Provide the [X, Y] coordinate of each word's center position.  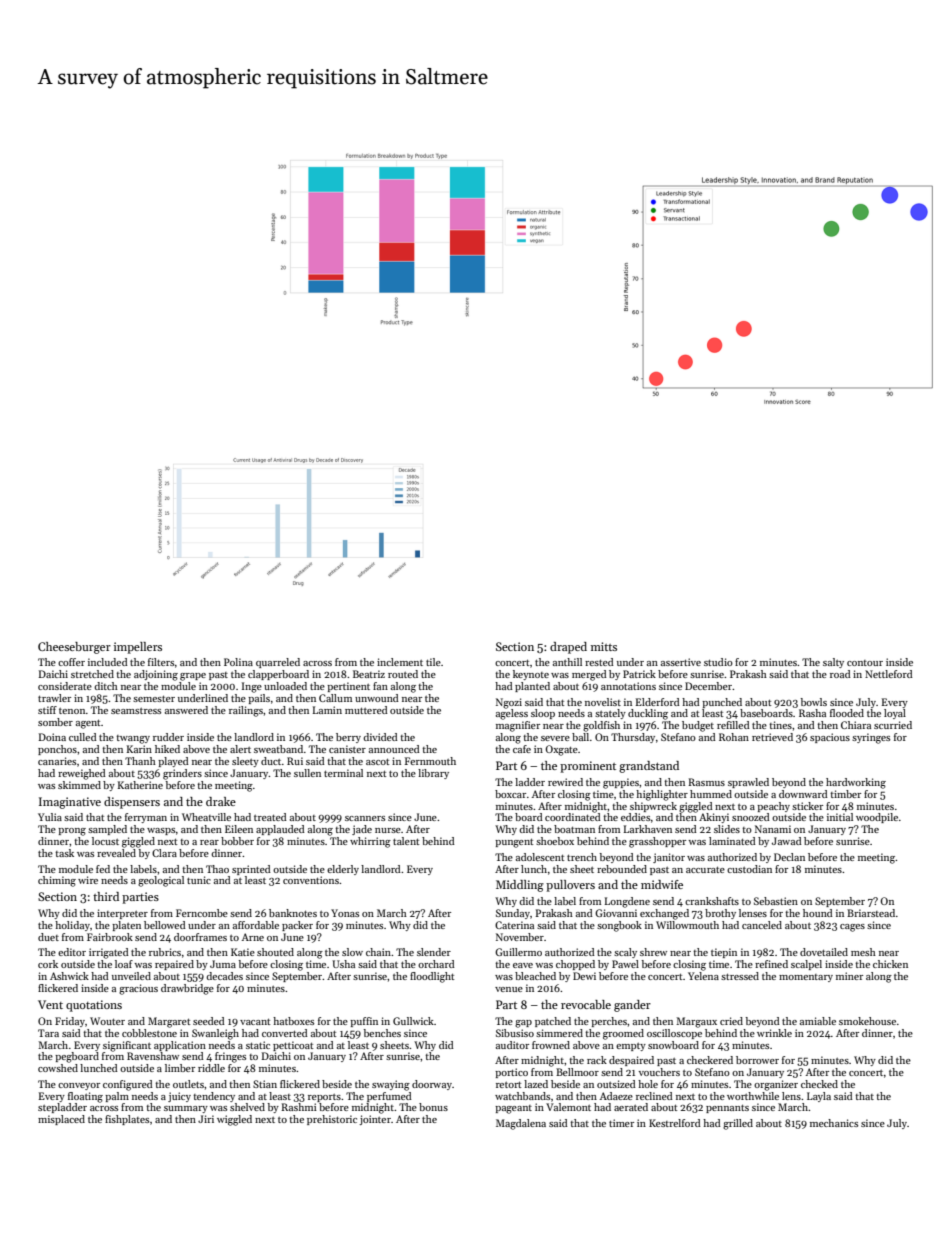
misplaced [61, 1120]
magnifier [518, 726]
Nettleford [889, 674]
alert [240, 749]
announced [394, 749]
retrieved [772, 737]
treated [270, 817]
